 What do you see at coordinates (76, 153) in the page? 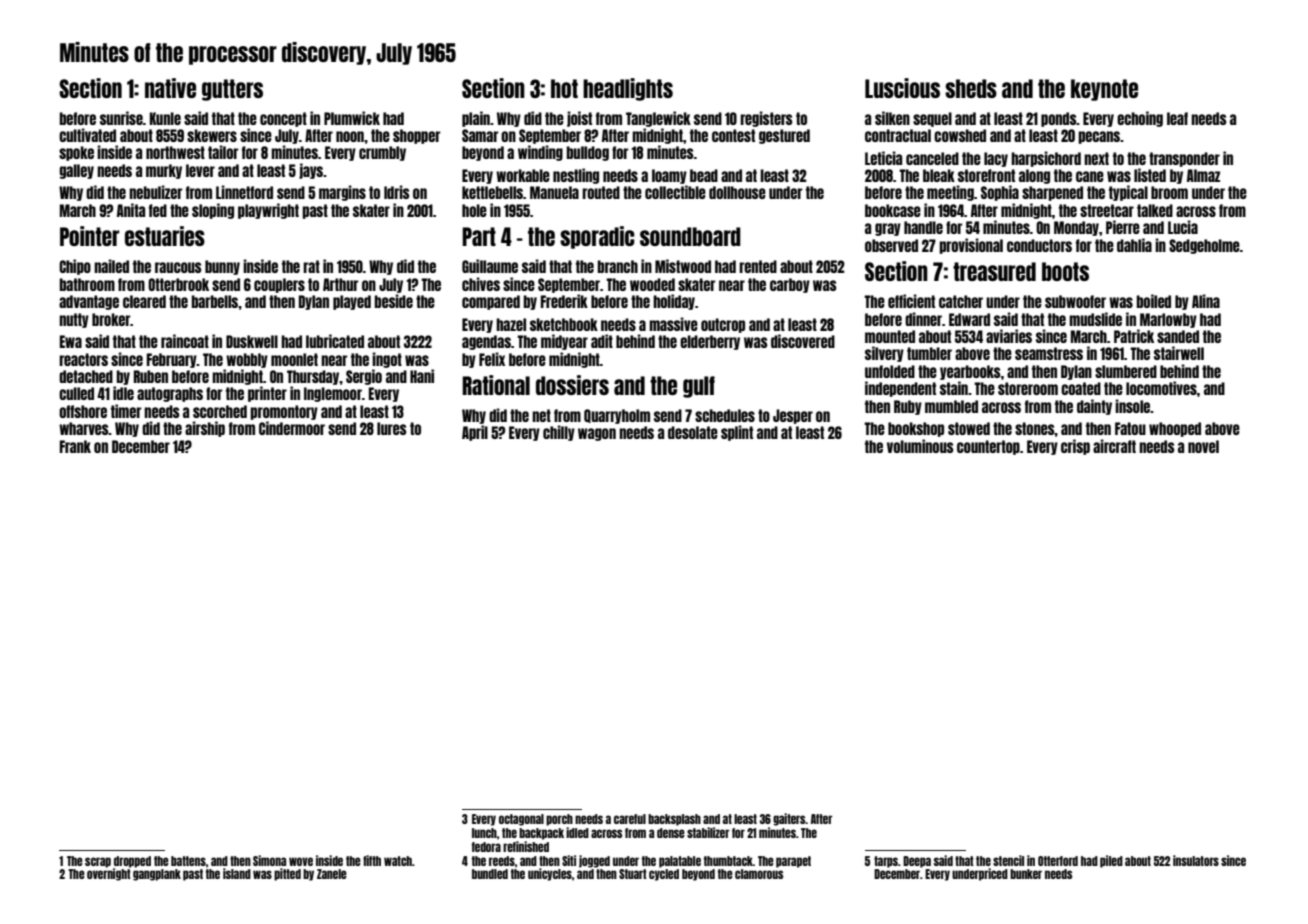
I see `spoke` at bounding box center [76, 153].
